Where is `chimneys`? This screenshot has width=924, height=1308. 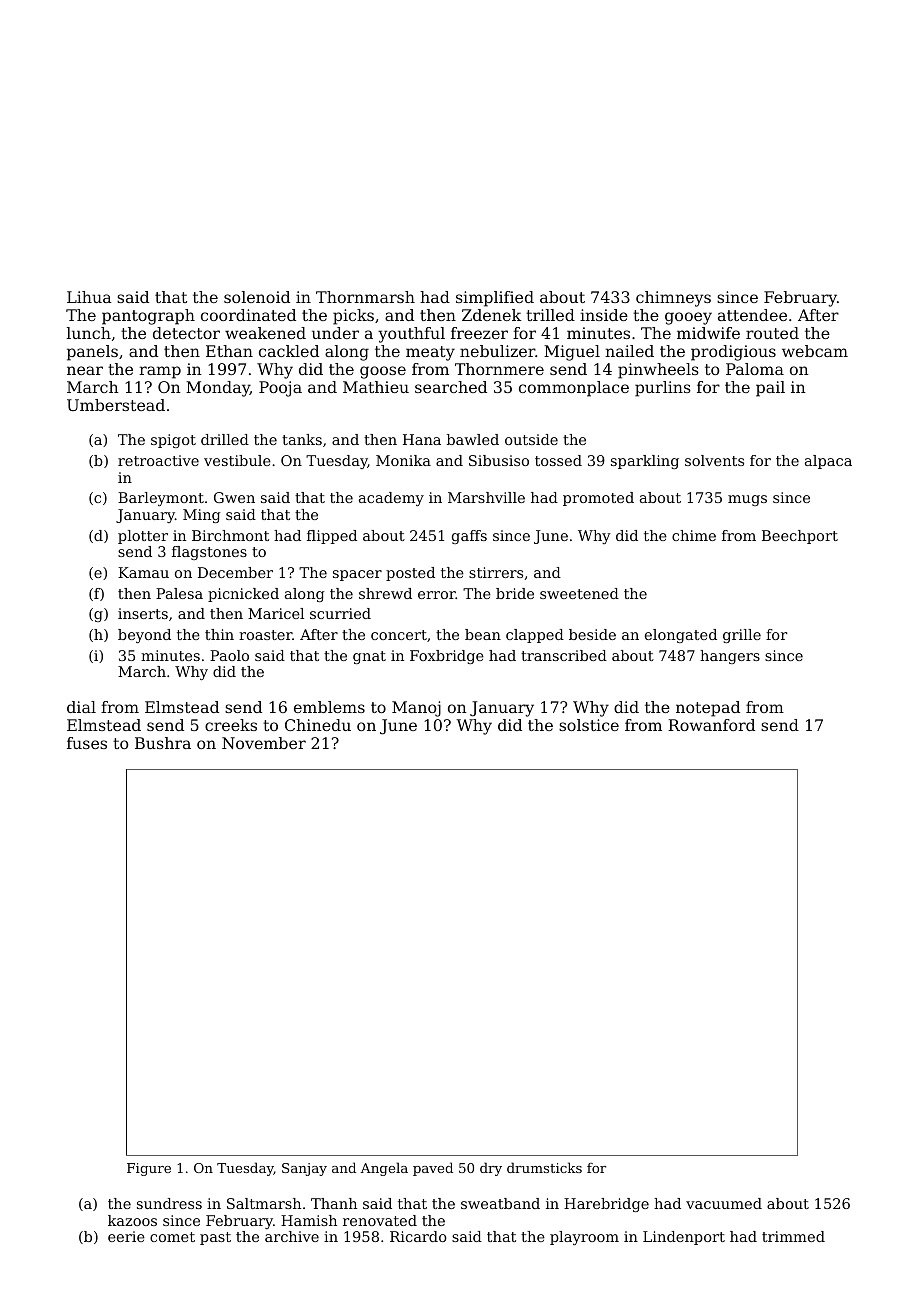 chimneys is located at coordinates (673, 299).
